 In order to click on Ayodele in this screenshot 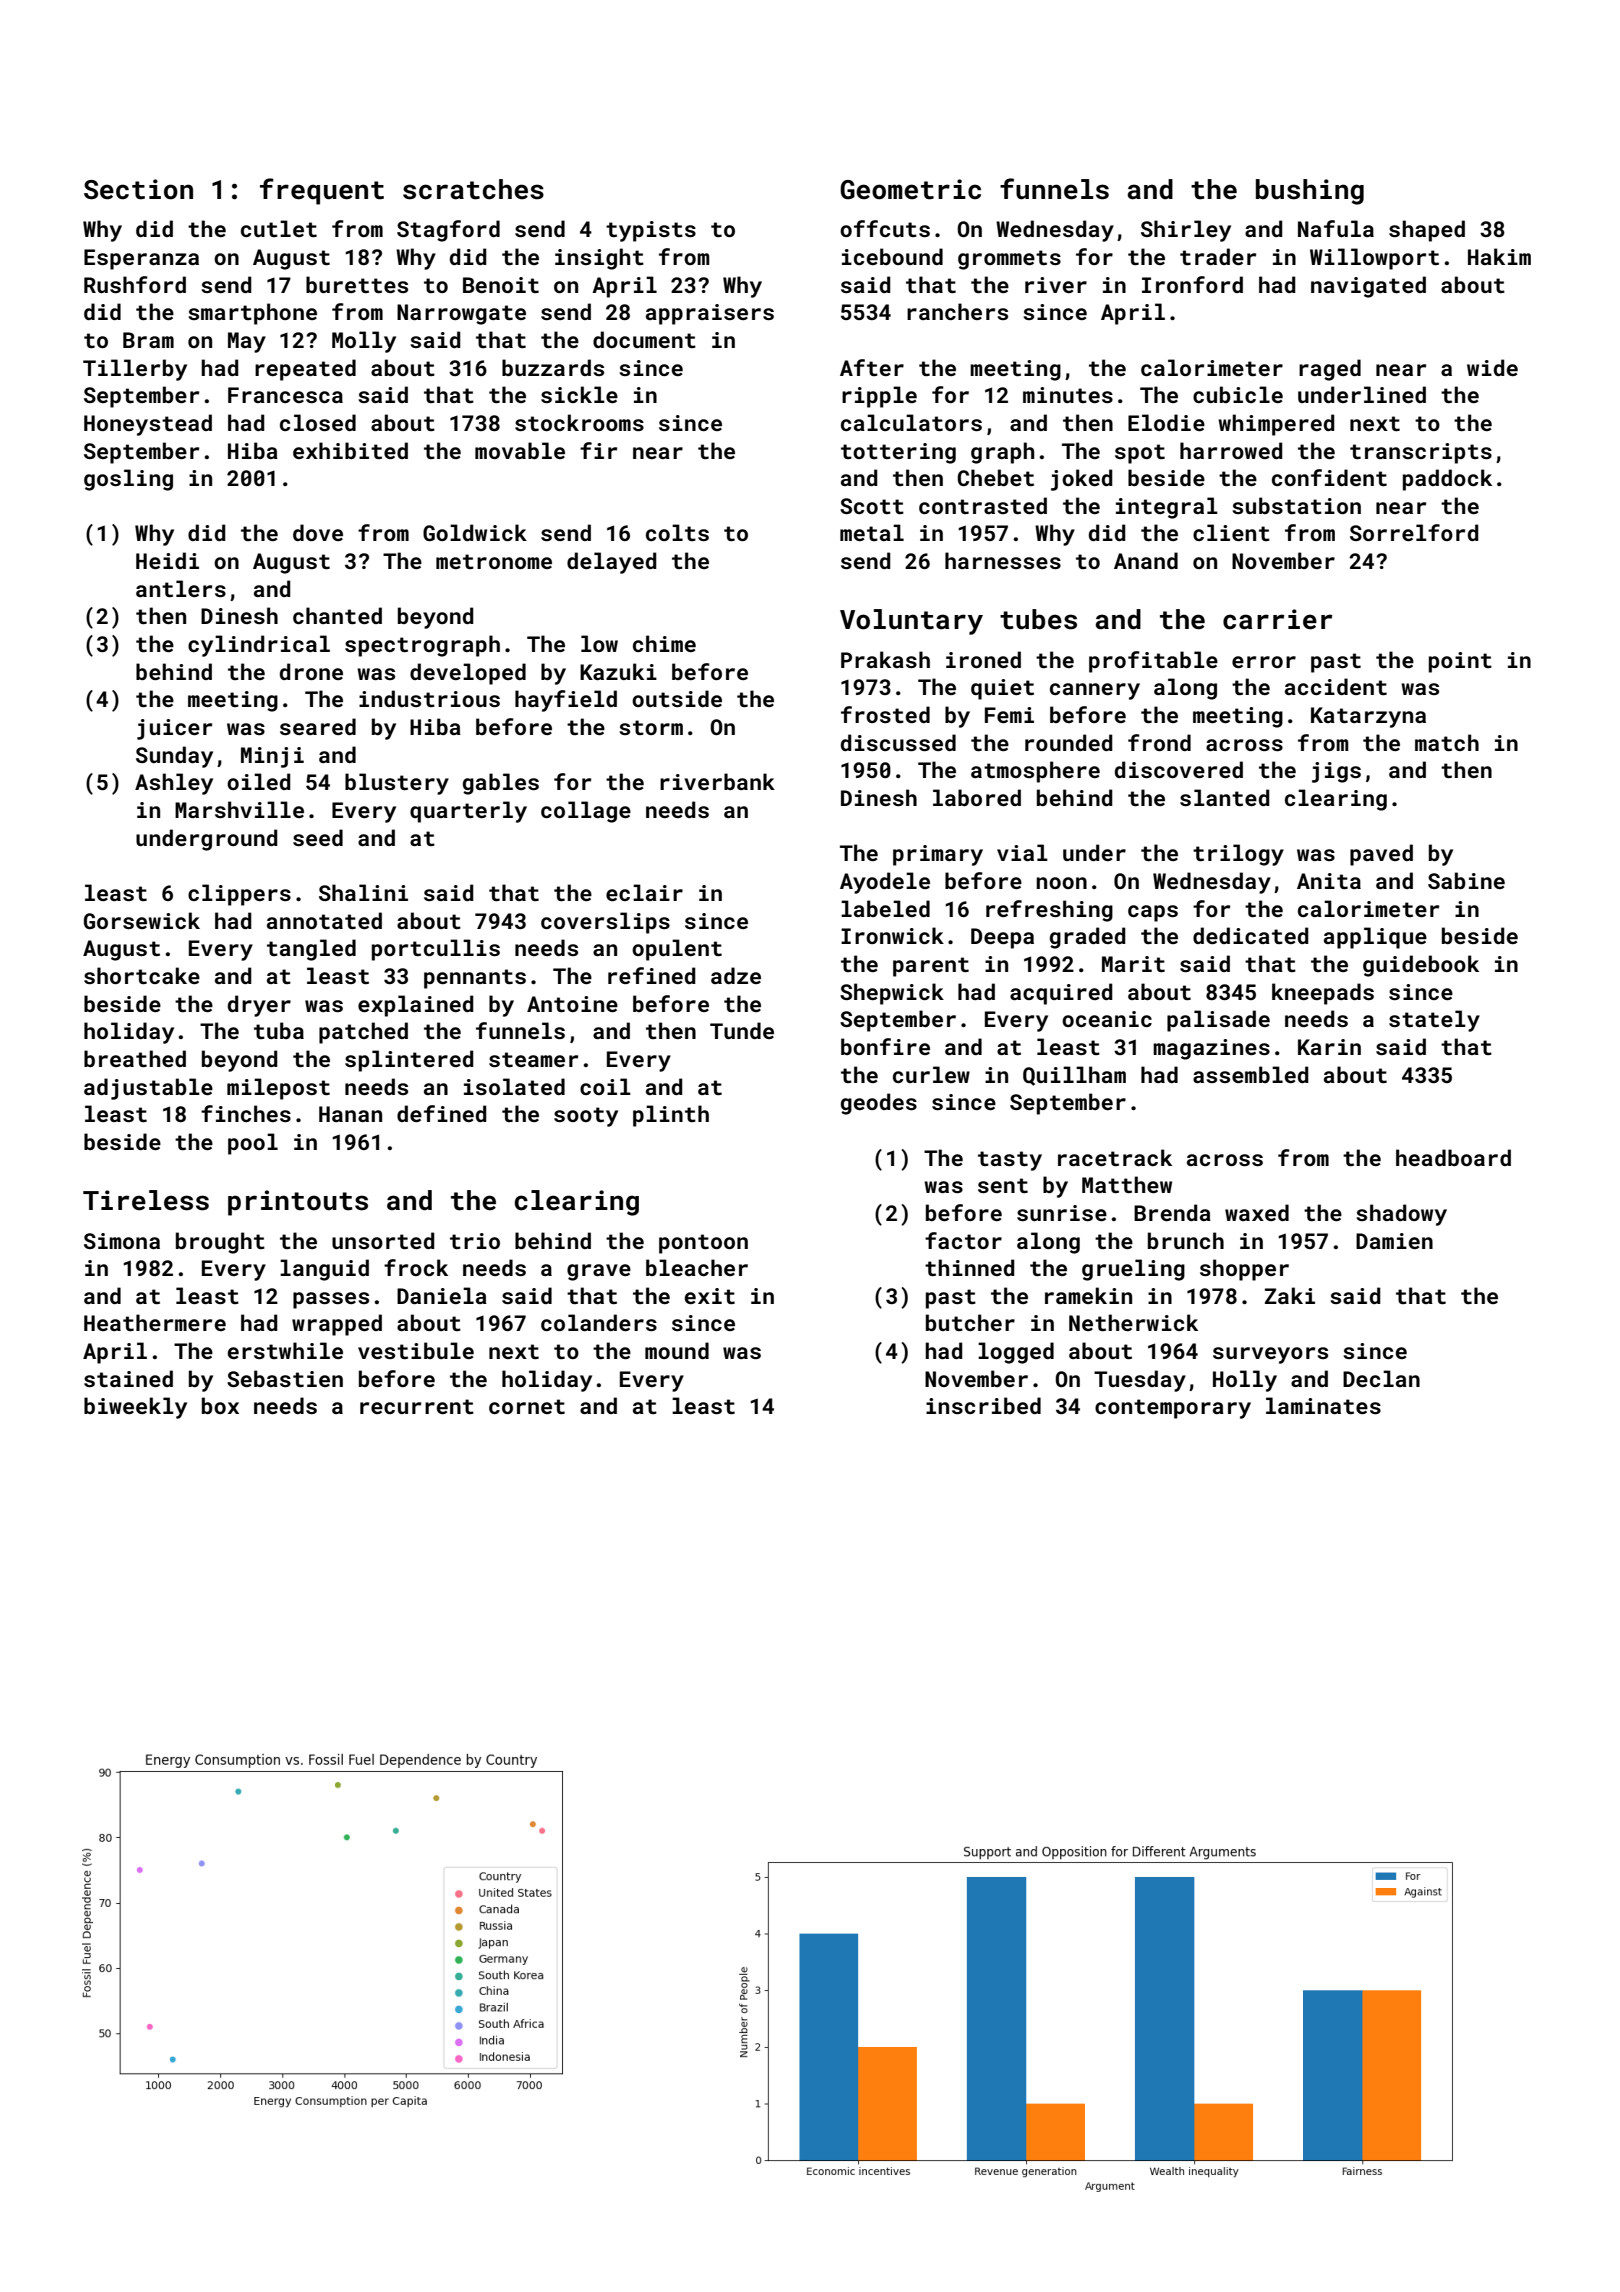, I will do `click(885, 883)`.
